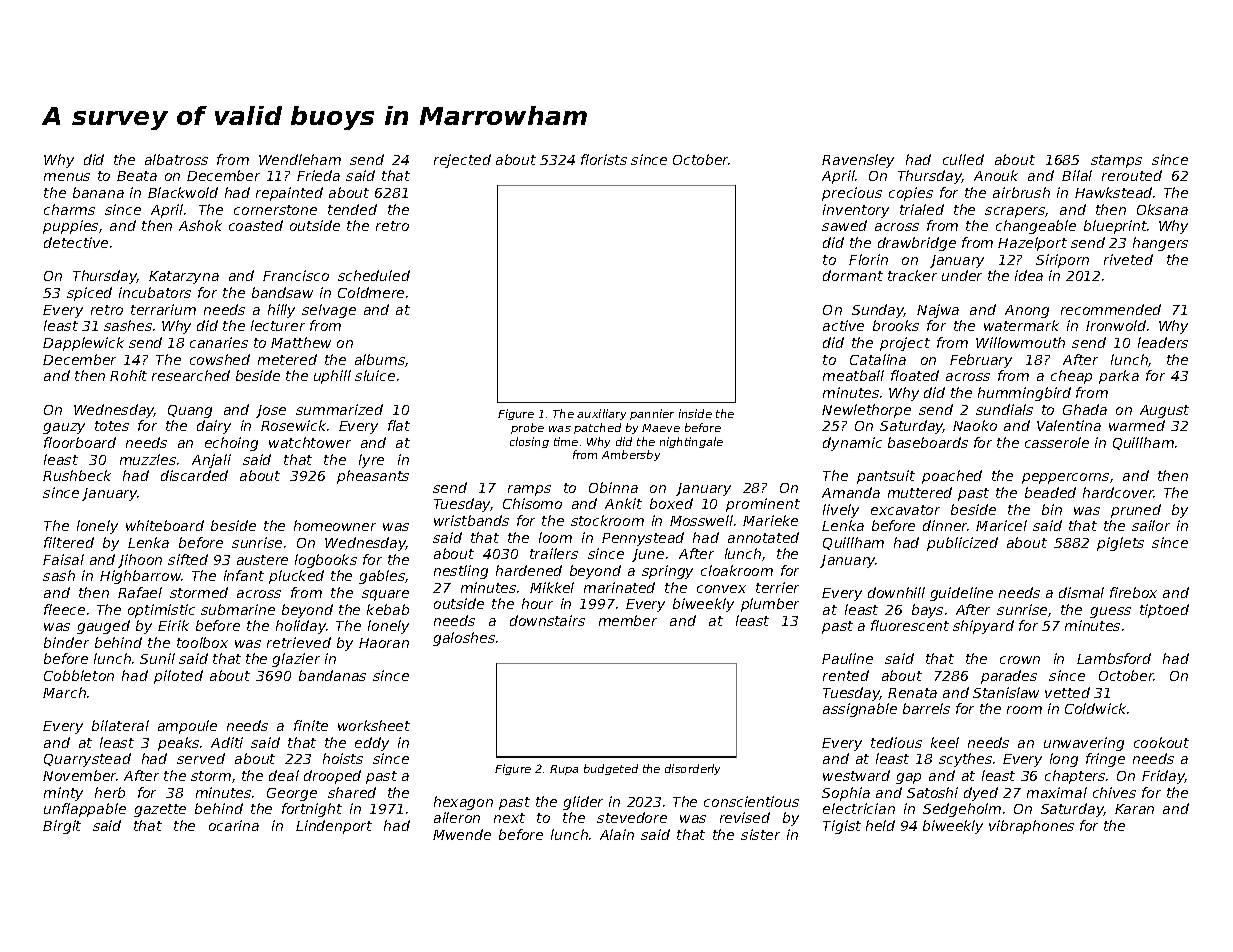 The width and height of the document is (1233, 952). What do you see at coordinates (604, 159) in the document?
I see `florists` at bounding box center [604, 159].
